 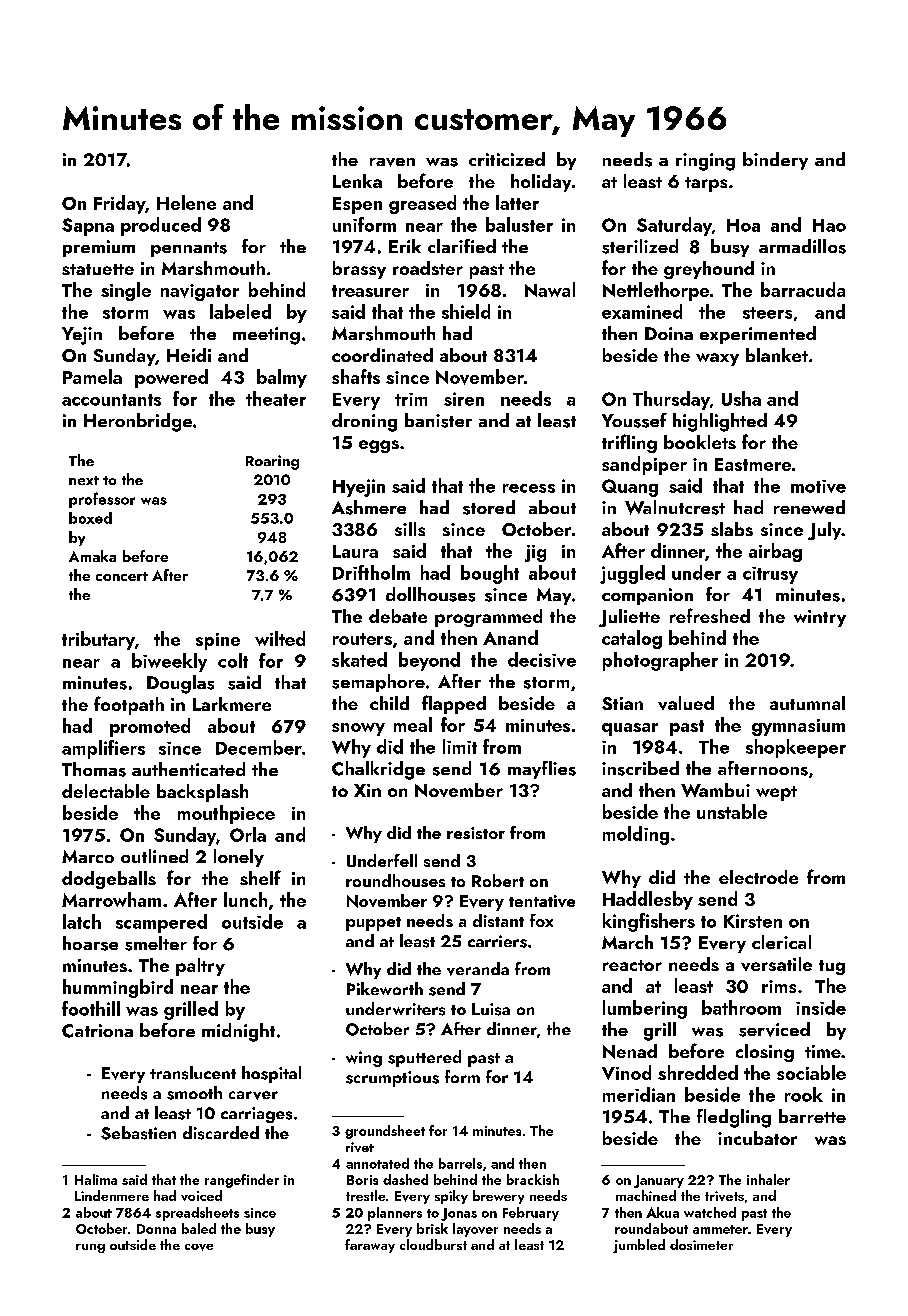 I want to click on footpath, so click(x=129, y=705).
